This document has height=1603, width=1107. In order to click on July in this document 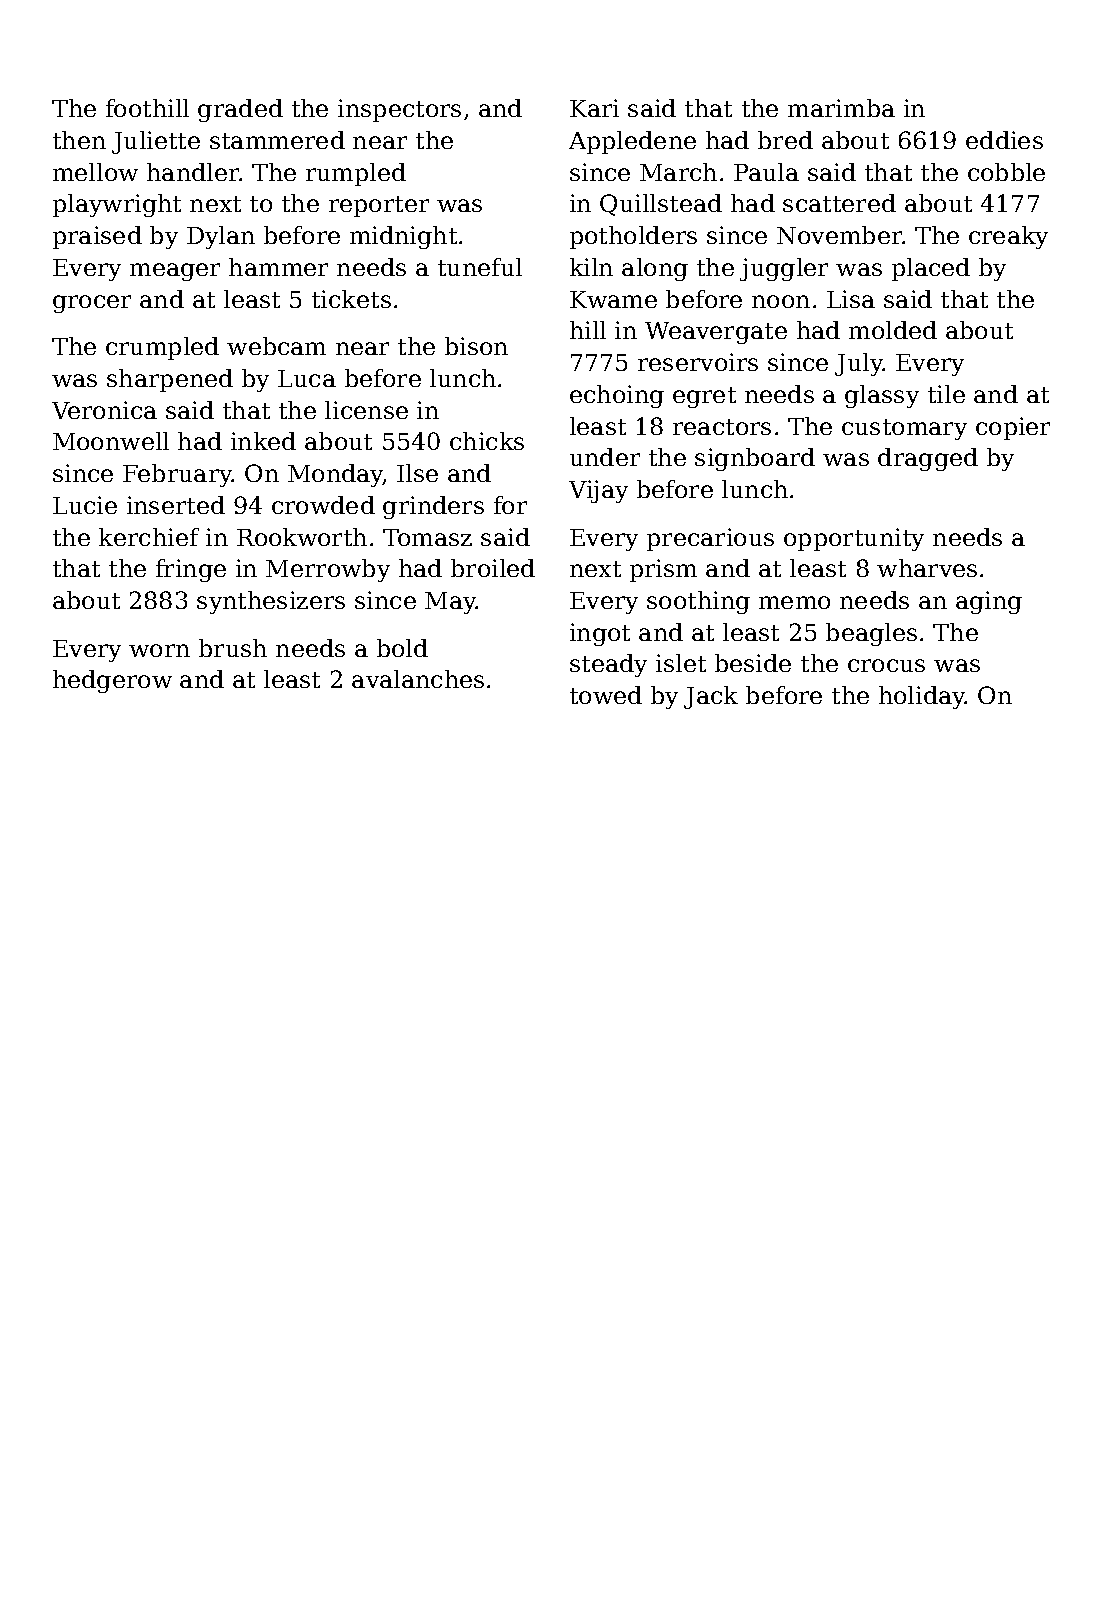, I will do `click(859, 364)`.
